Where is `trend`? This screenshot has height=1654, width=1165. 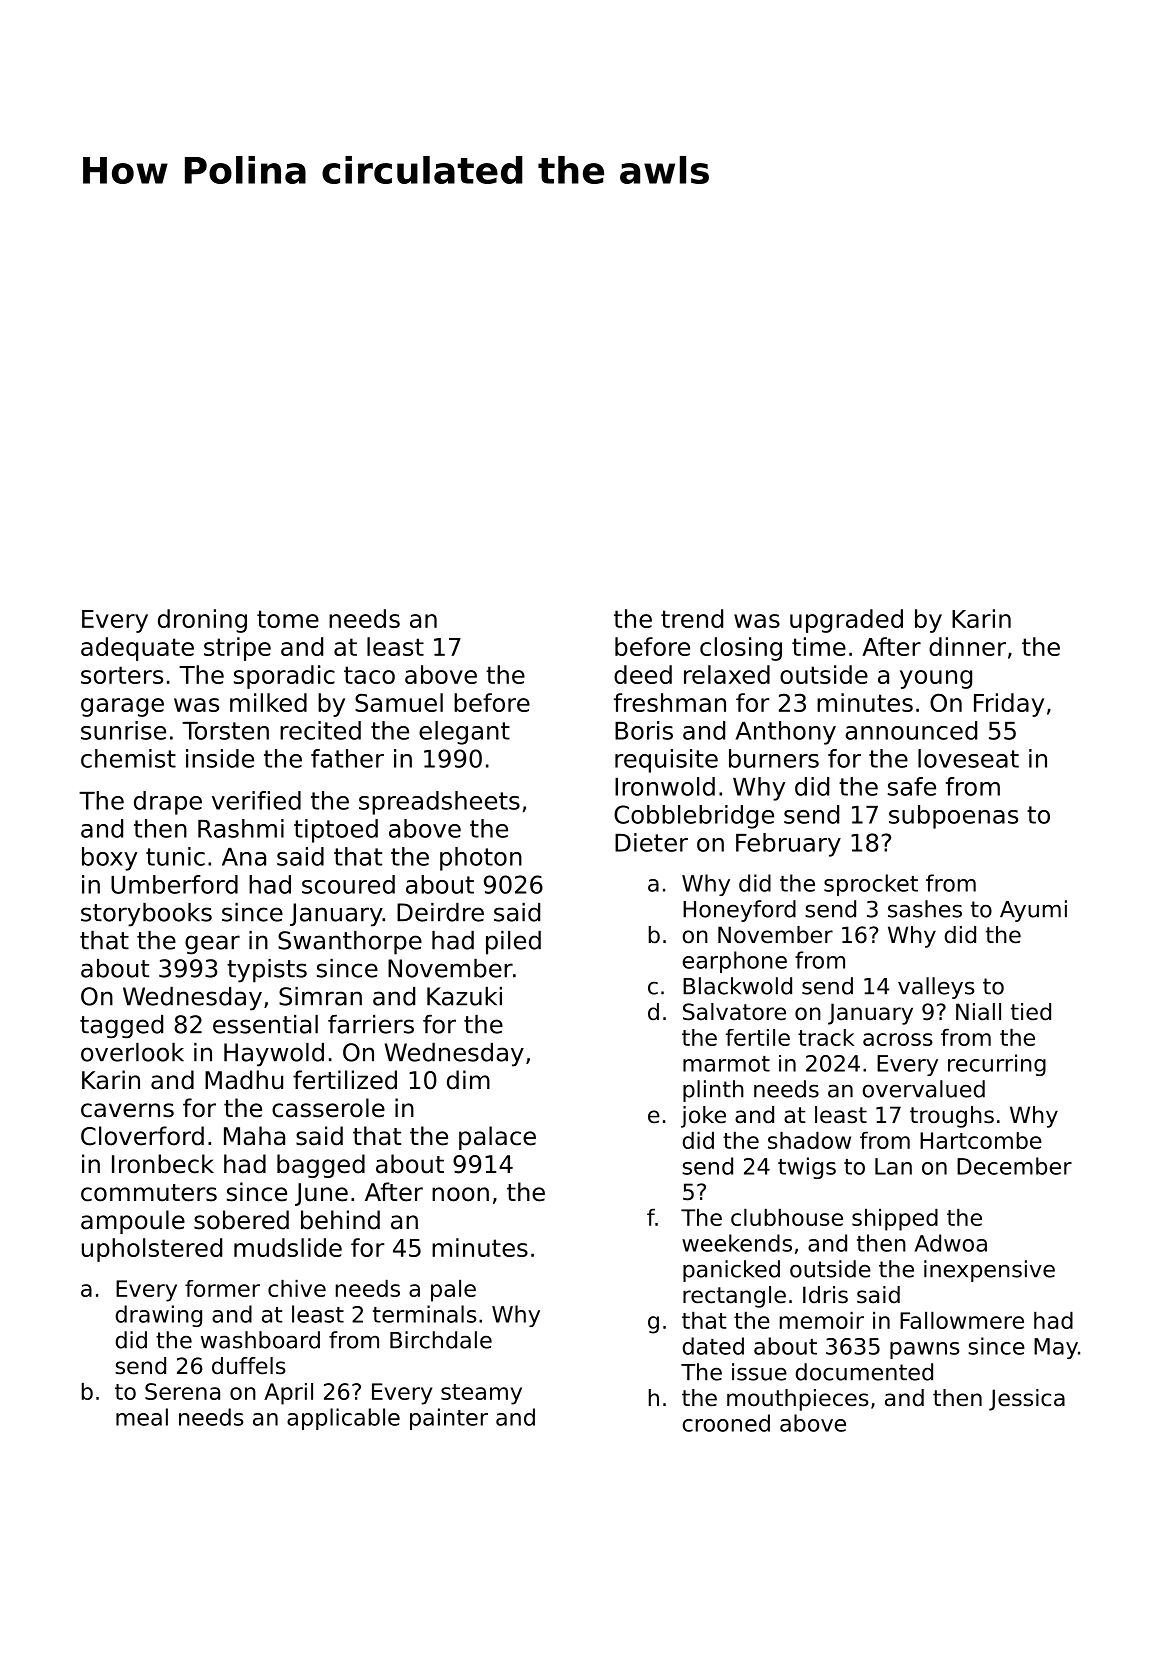 trend is located at coordinates (692, 618).
